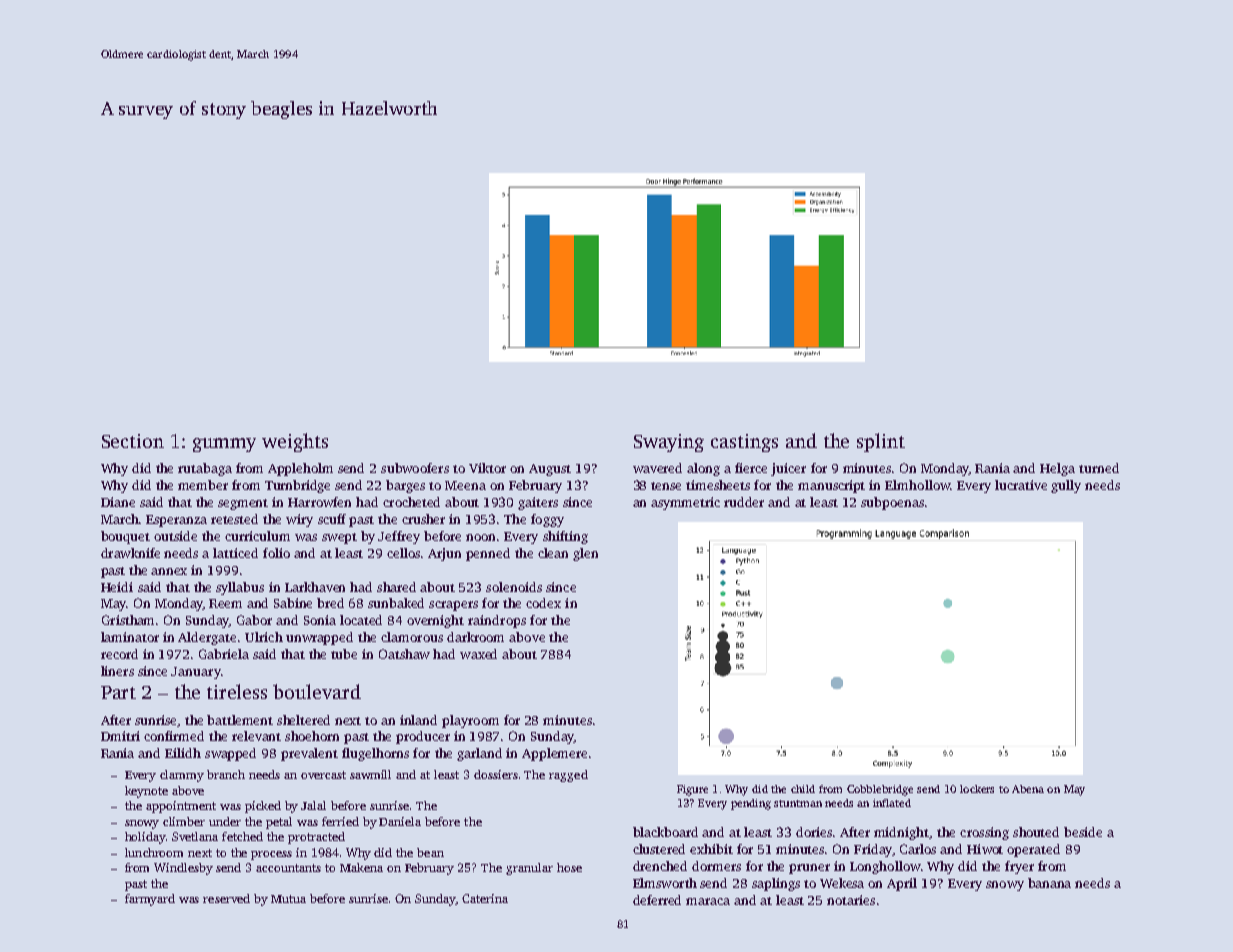  What do you see at coordinates (203, 485) in the screenshot?
I see `member` at bounding box center [203, 485].
